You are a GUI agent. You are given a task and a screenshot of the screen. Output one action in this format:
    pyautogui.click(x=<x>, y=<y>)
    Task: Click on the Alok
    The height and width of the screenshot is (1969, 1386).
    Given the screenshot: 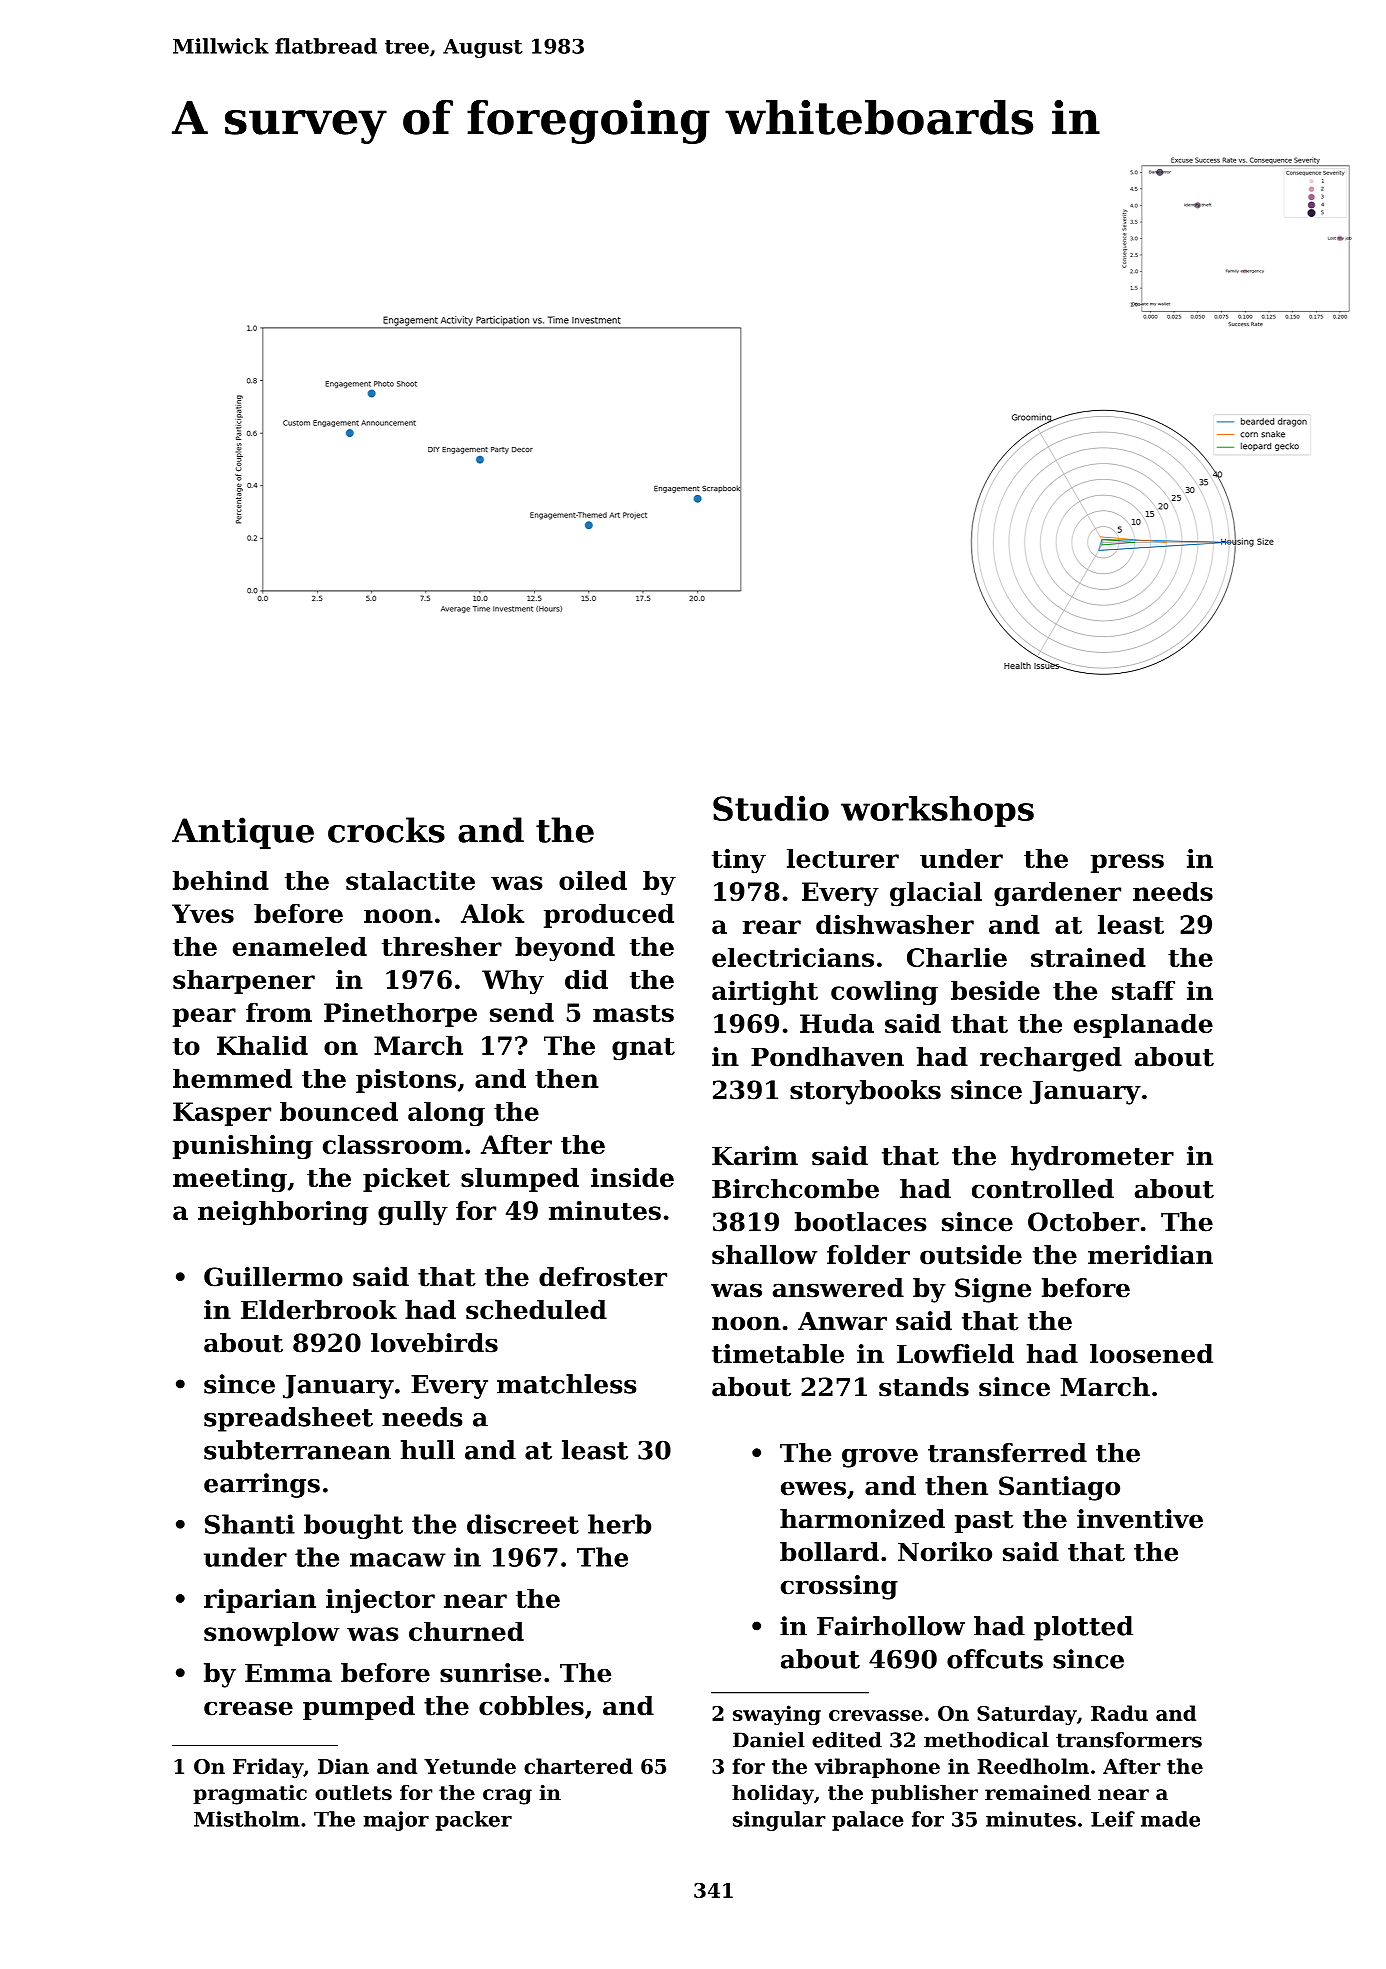 What is the action you would take?
    pyautogui.click(x=492, y=913)
